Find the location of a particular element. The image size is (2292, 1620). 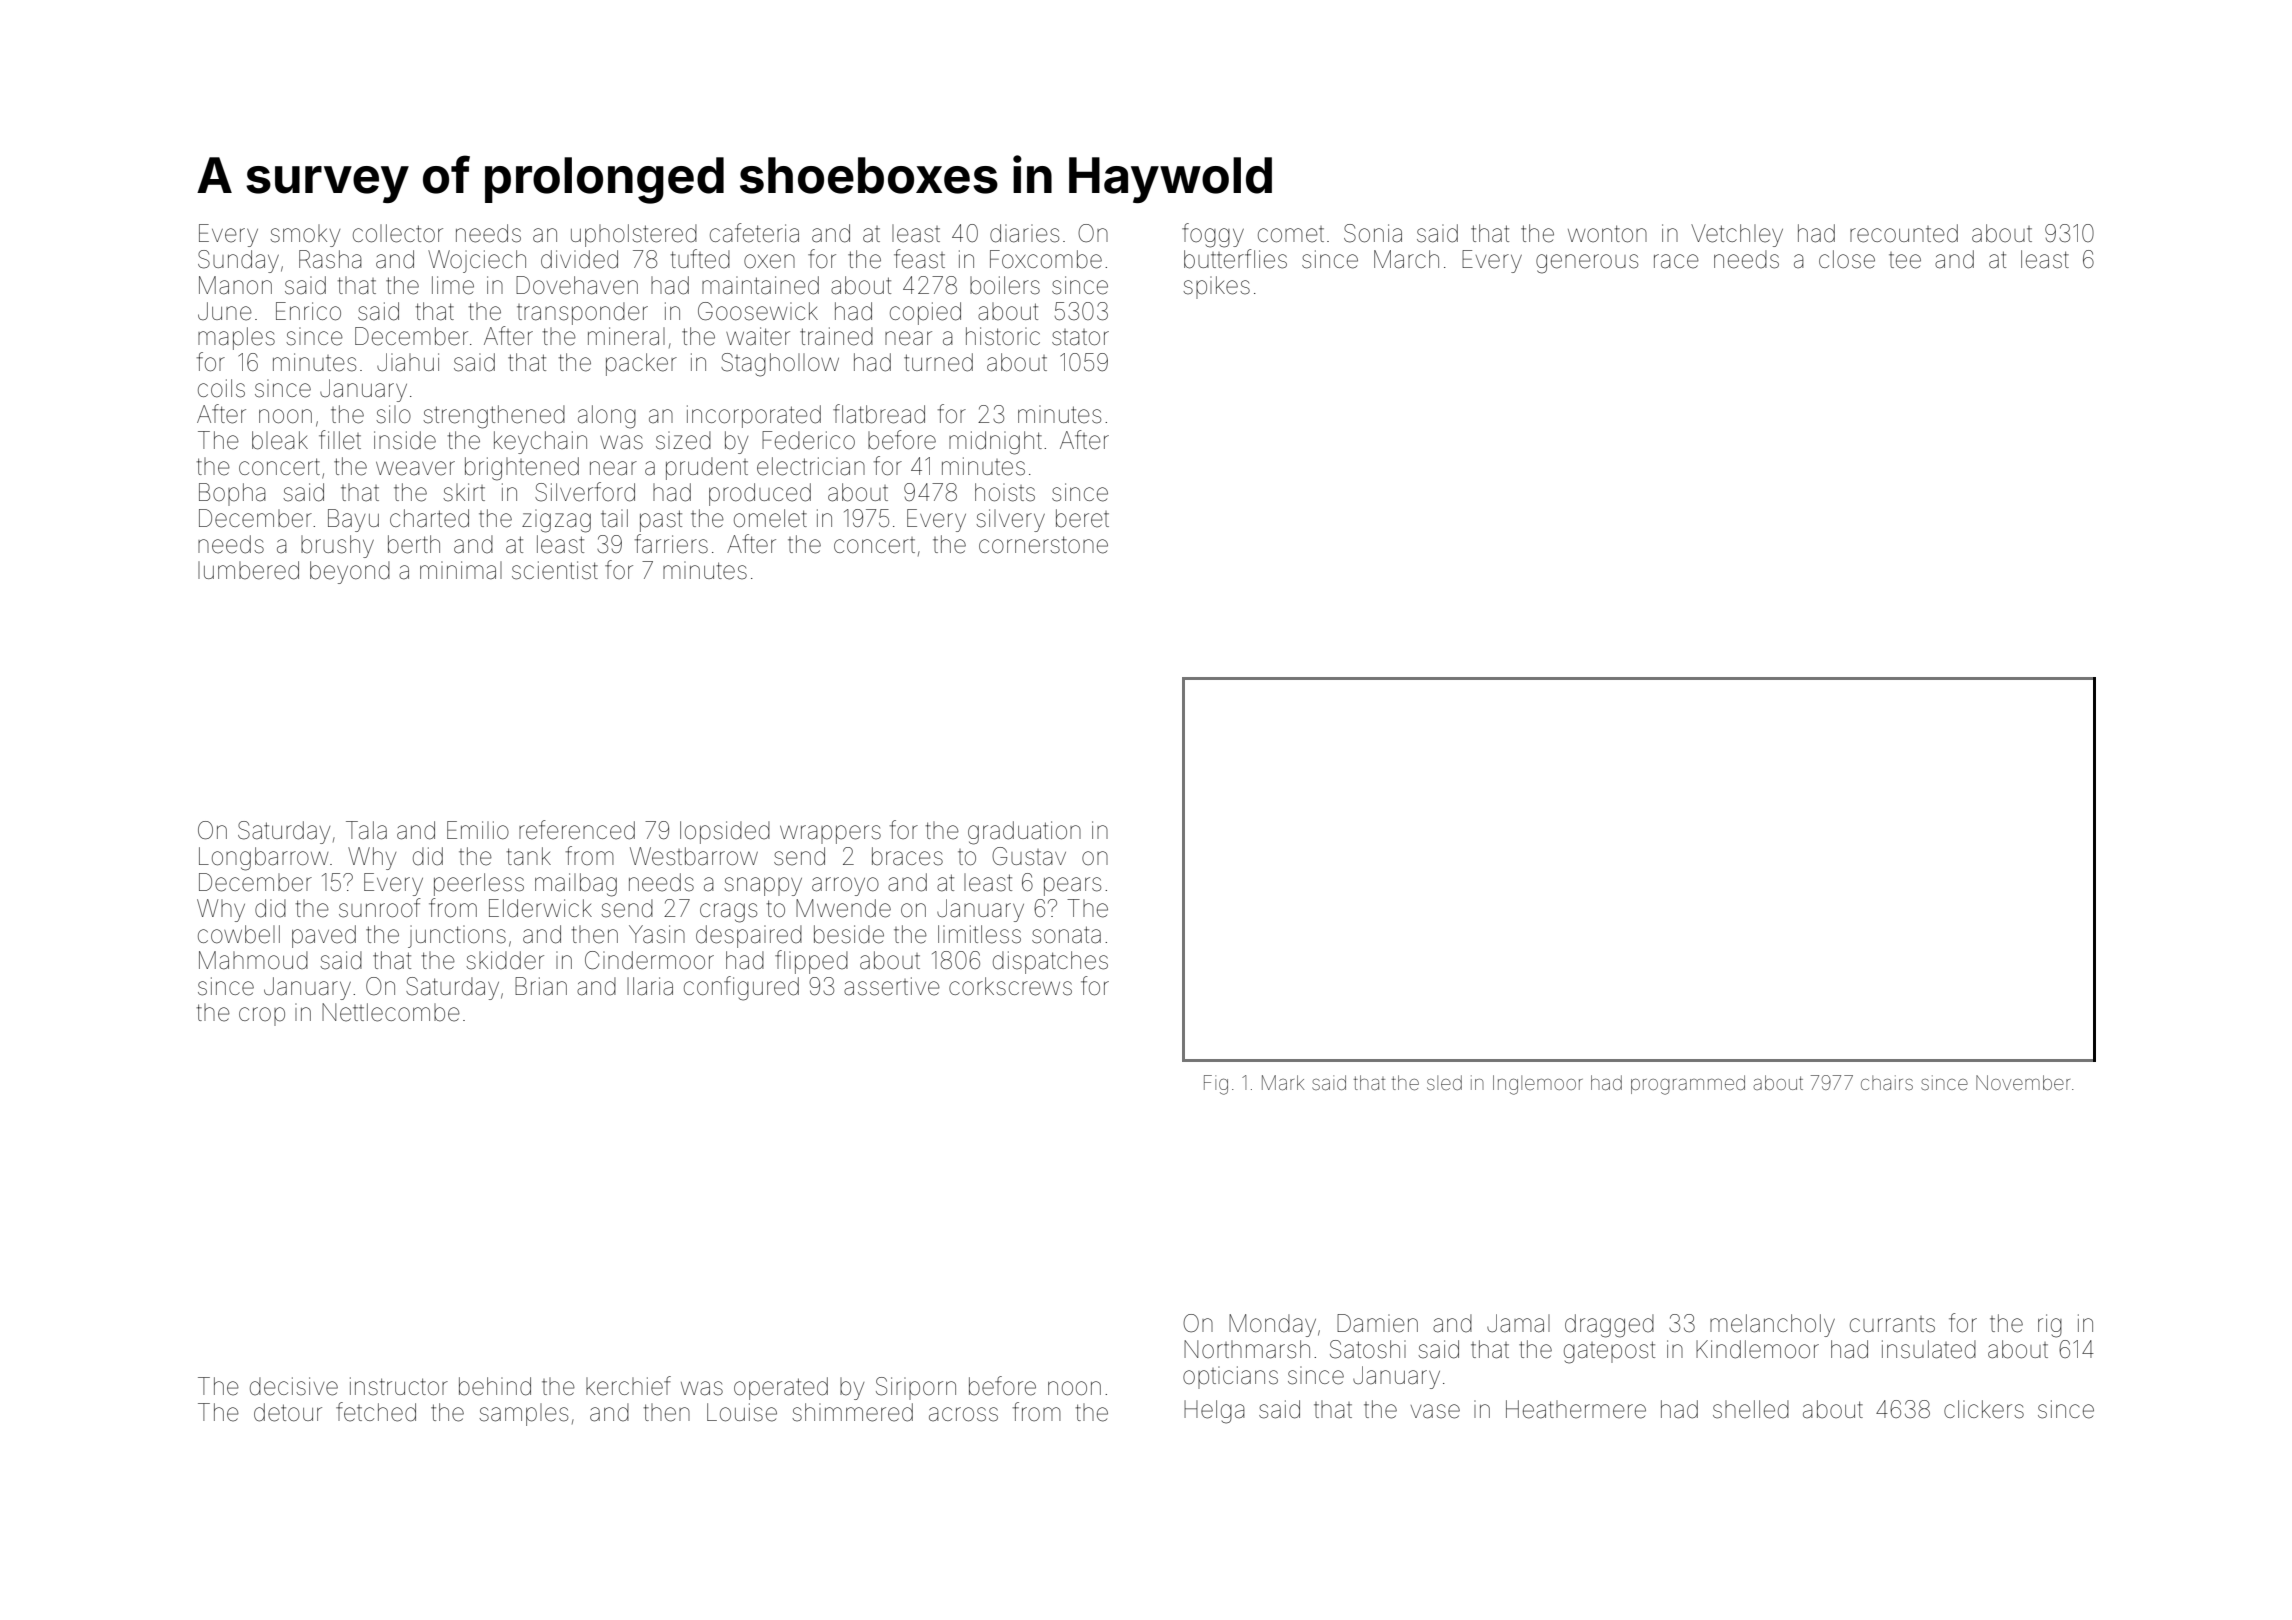

programmed is located at coordinates (1688, 1085).
